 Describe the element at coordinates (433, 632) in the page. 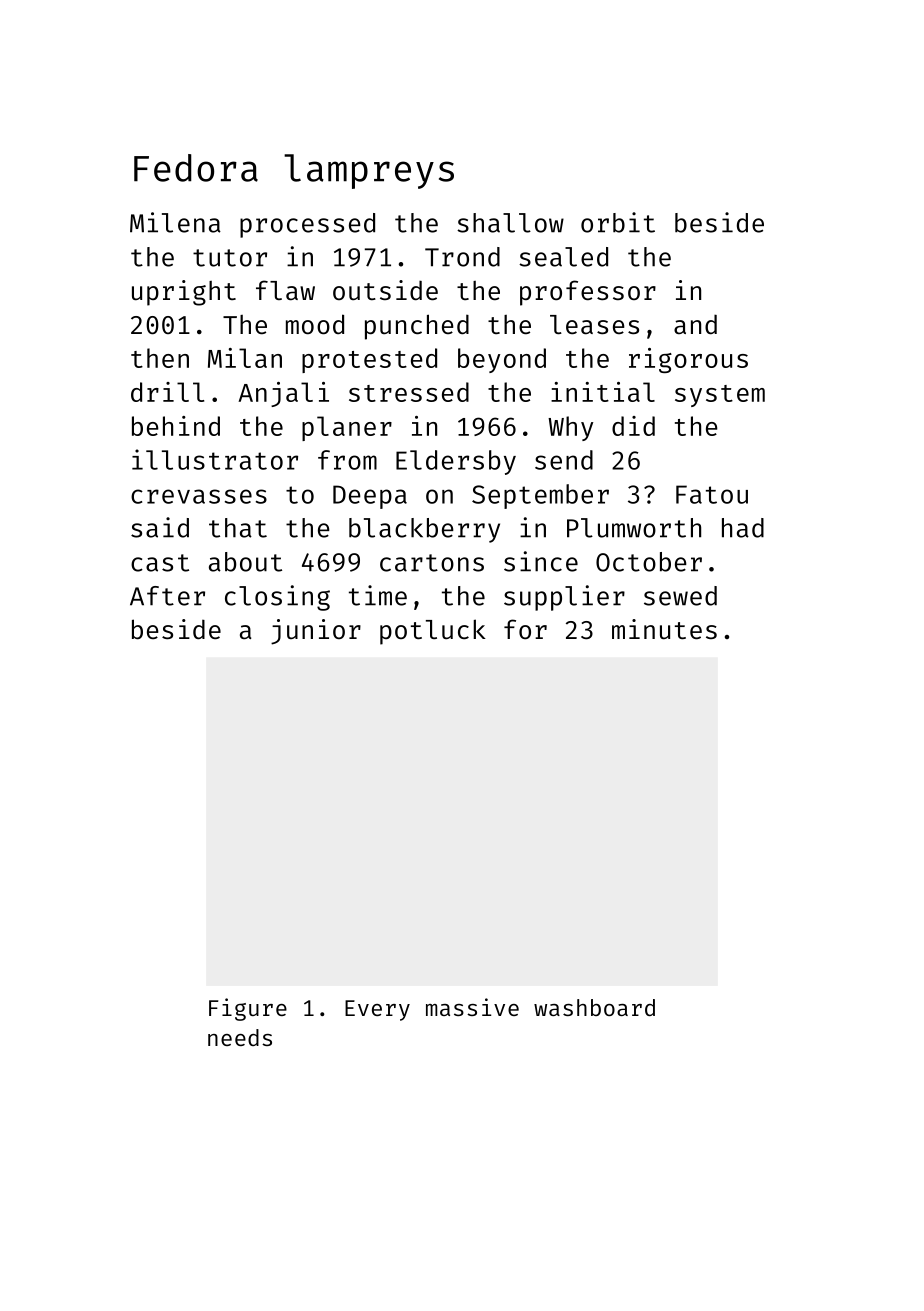

I see `potluck` at that location.
